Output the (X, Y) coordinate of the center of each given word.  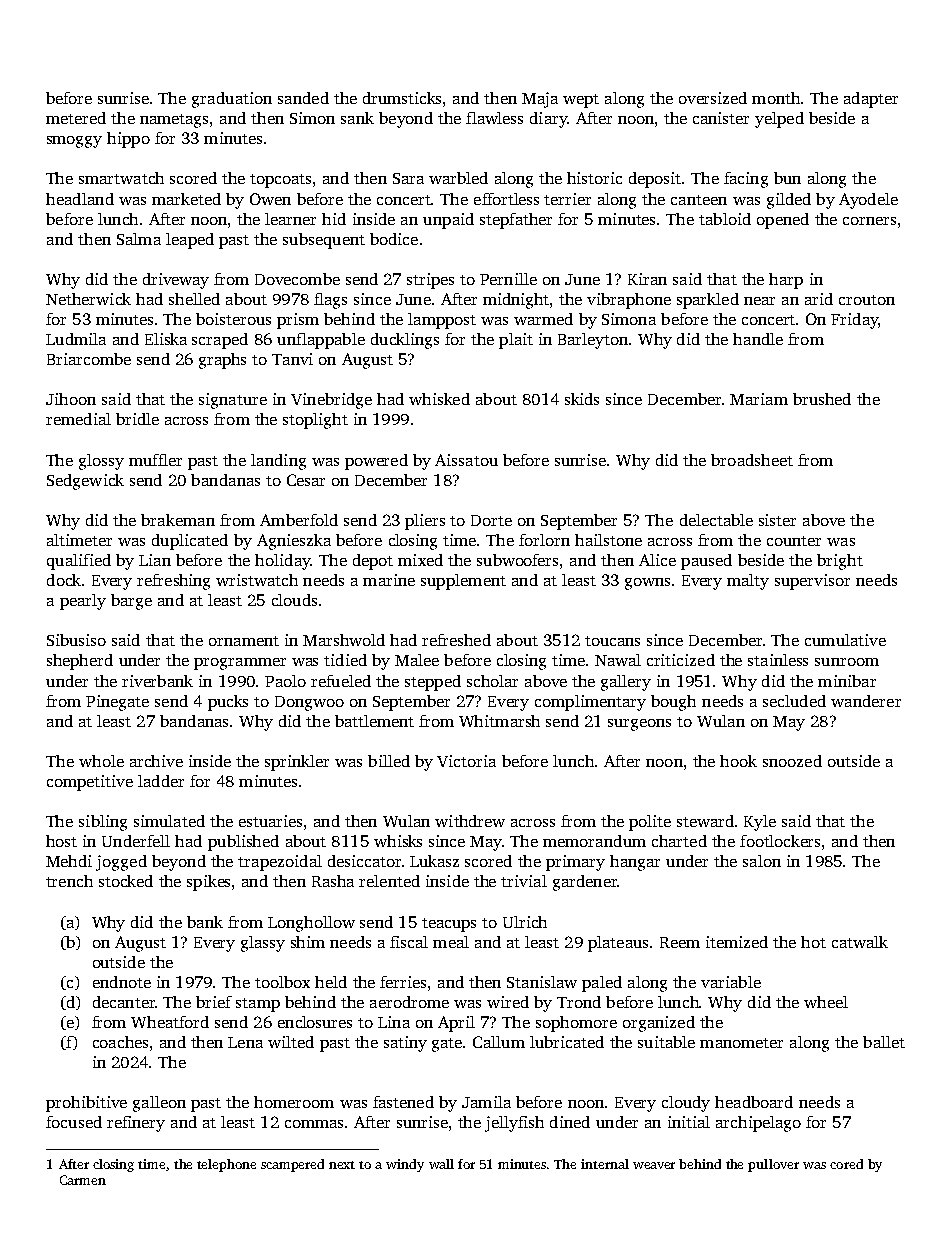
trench (69, 881)
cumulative (845, 640)
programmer (240, 664)
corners (869, 221)
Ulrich (525, 922)
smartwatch (121, 178)
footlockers (780, 841)
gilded (789, 201)
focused (74, 1122)
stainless (778, 660)
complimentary (590, 703)
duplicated (190, 542)
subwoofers (517, 560)
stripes (430, 281)
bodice (394, 239)
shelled (194, 299)
